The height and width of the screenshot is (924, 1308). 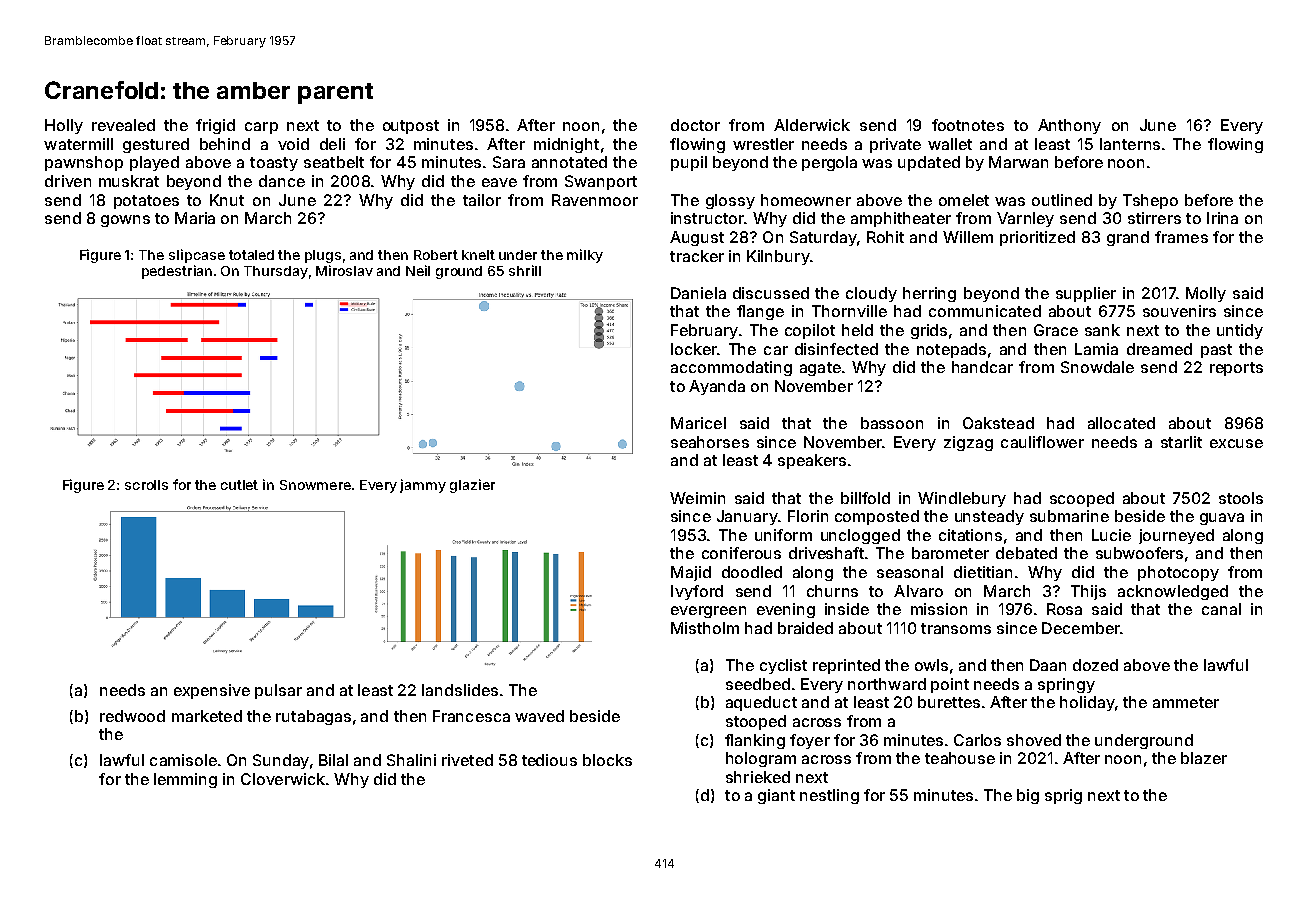 What do you see at coordinates (962, 499) in the screenshot?
I see `Windlebury` at bounding box center [962, 499].
